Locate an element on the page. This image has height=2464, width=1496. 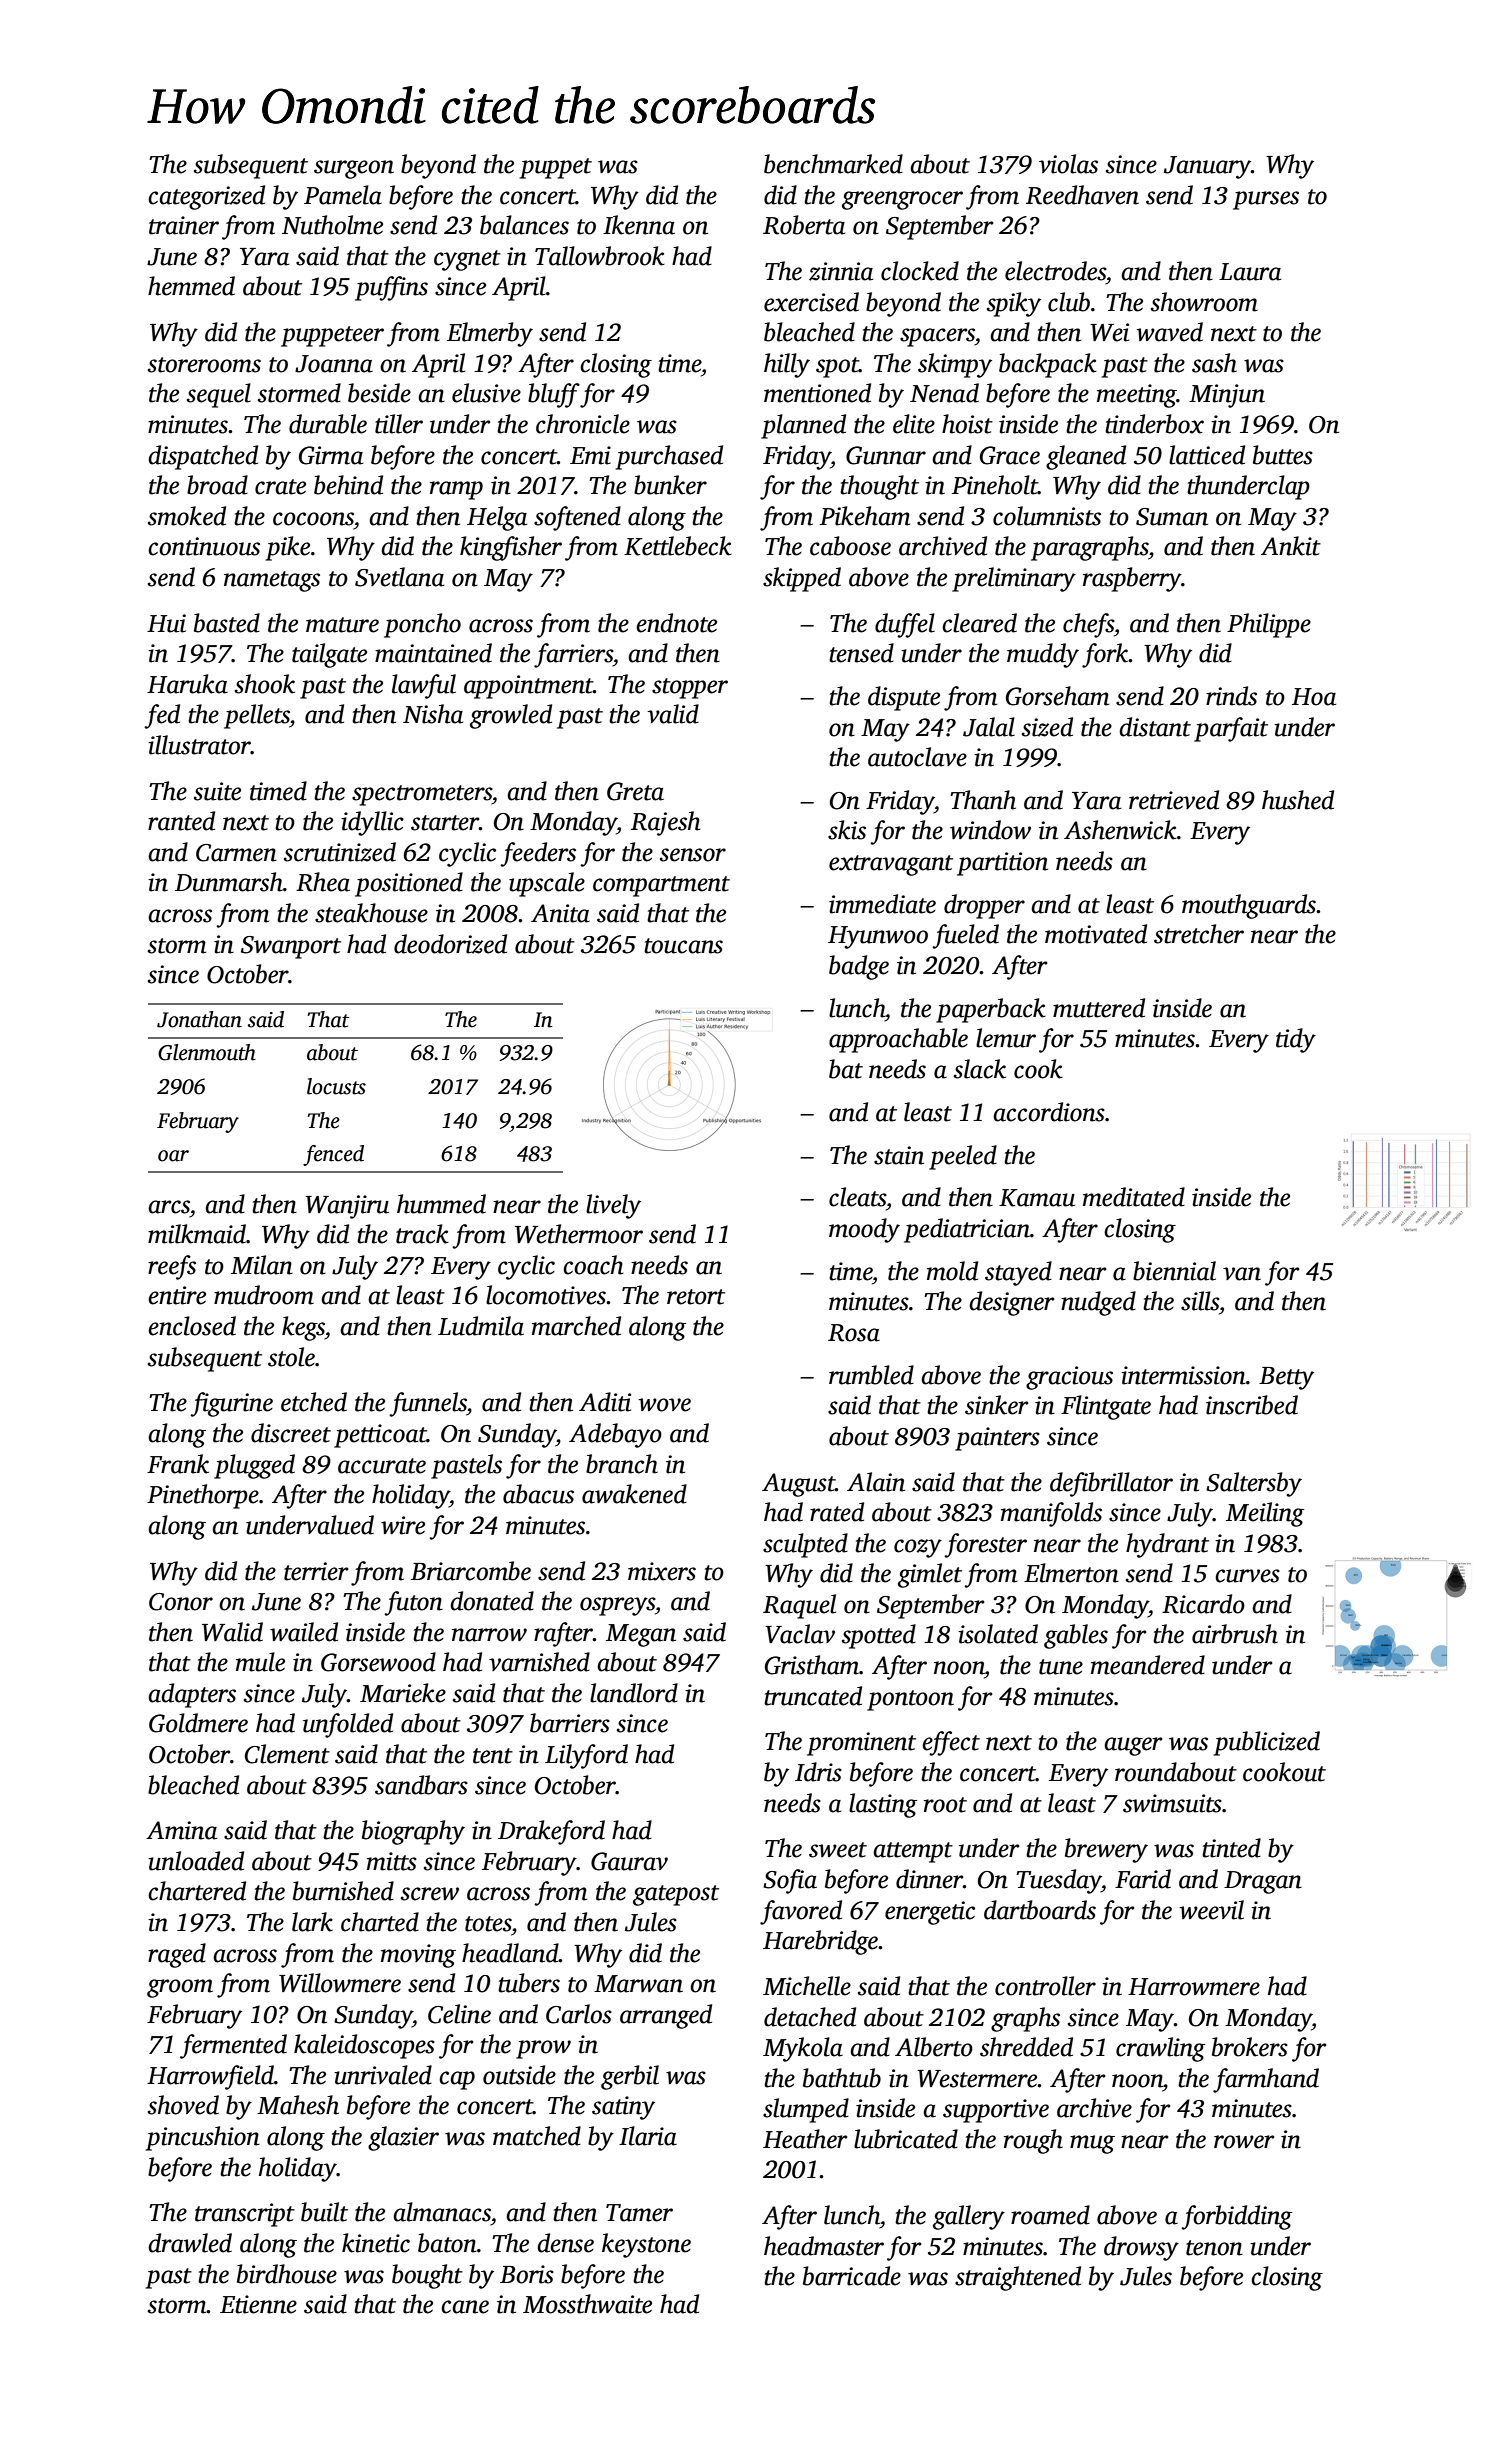
trainer is located at coordinates (184, 225).
